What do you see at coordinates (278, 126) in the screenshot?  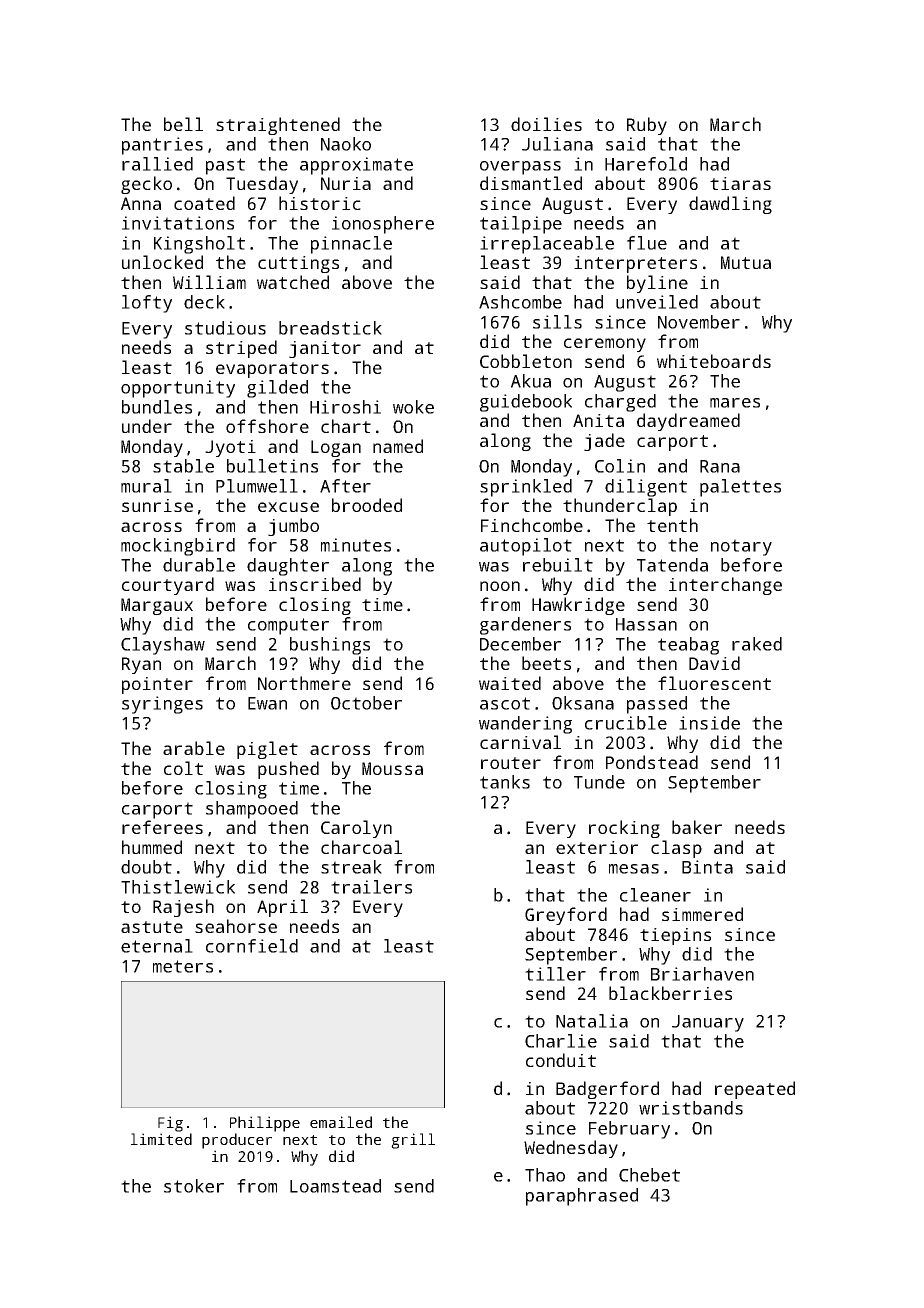 I see `straightened` at bounding box center [278, 126].
